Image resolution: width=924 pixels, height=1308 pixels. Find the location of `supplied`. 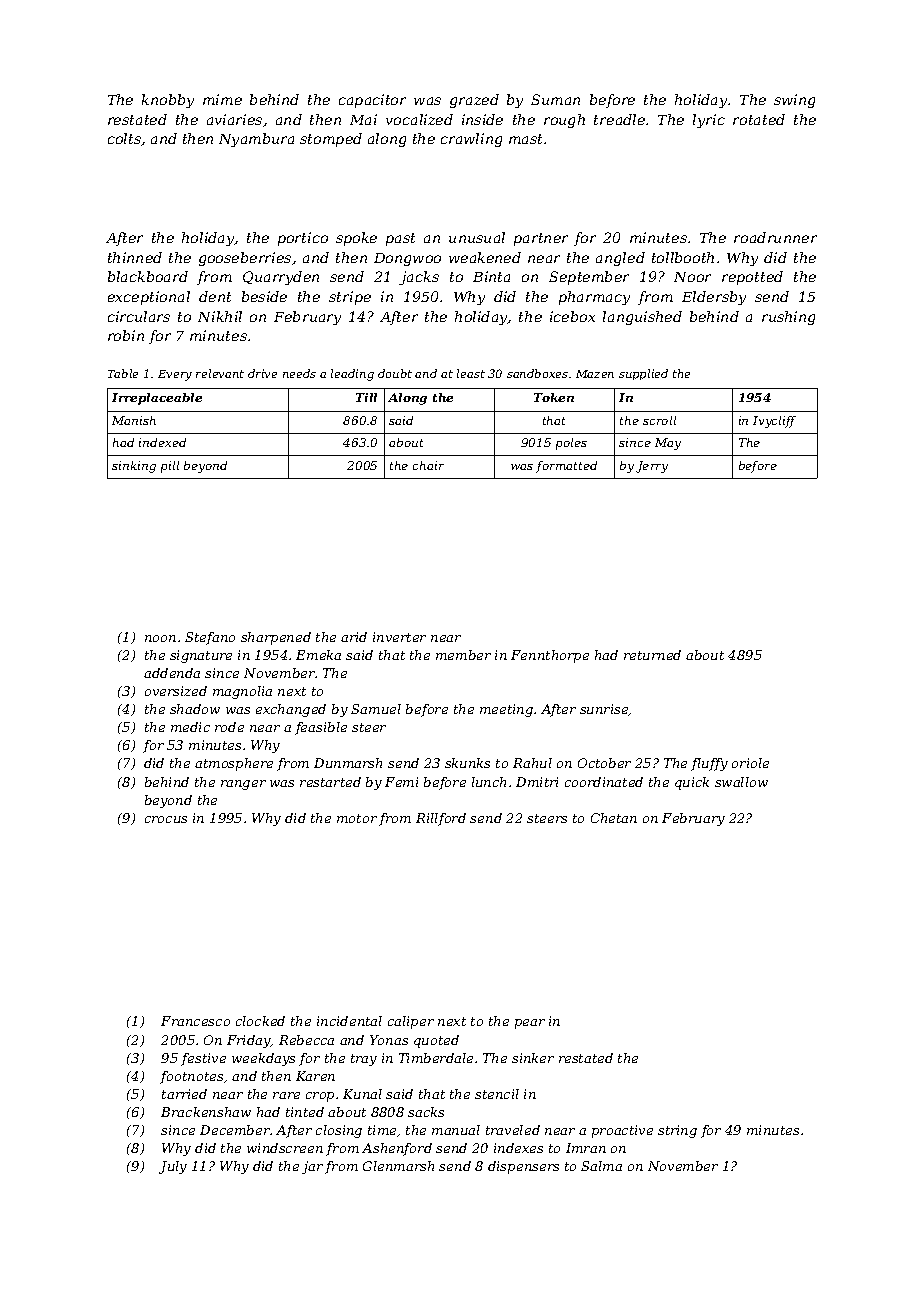

supplied is located at coordinates (643, 374).
